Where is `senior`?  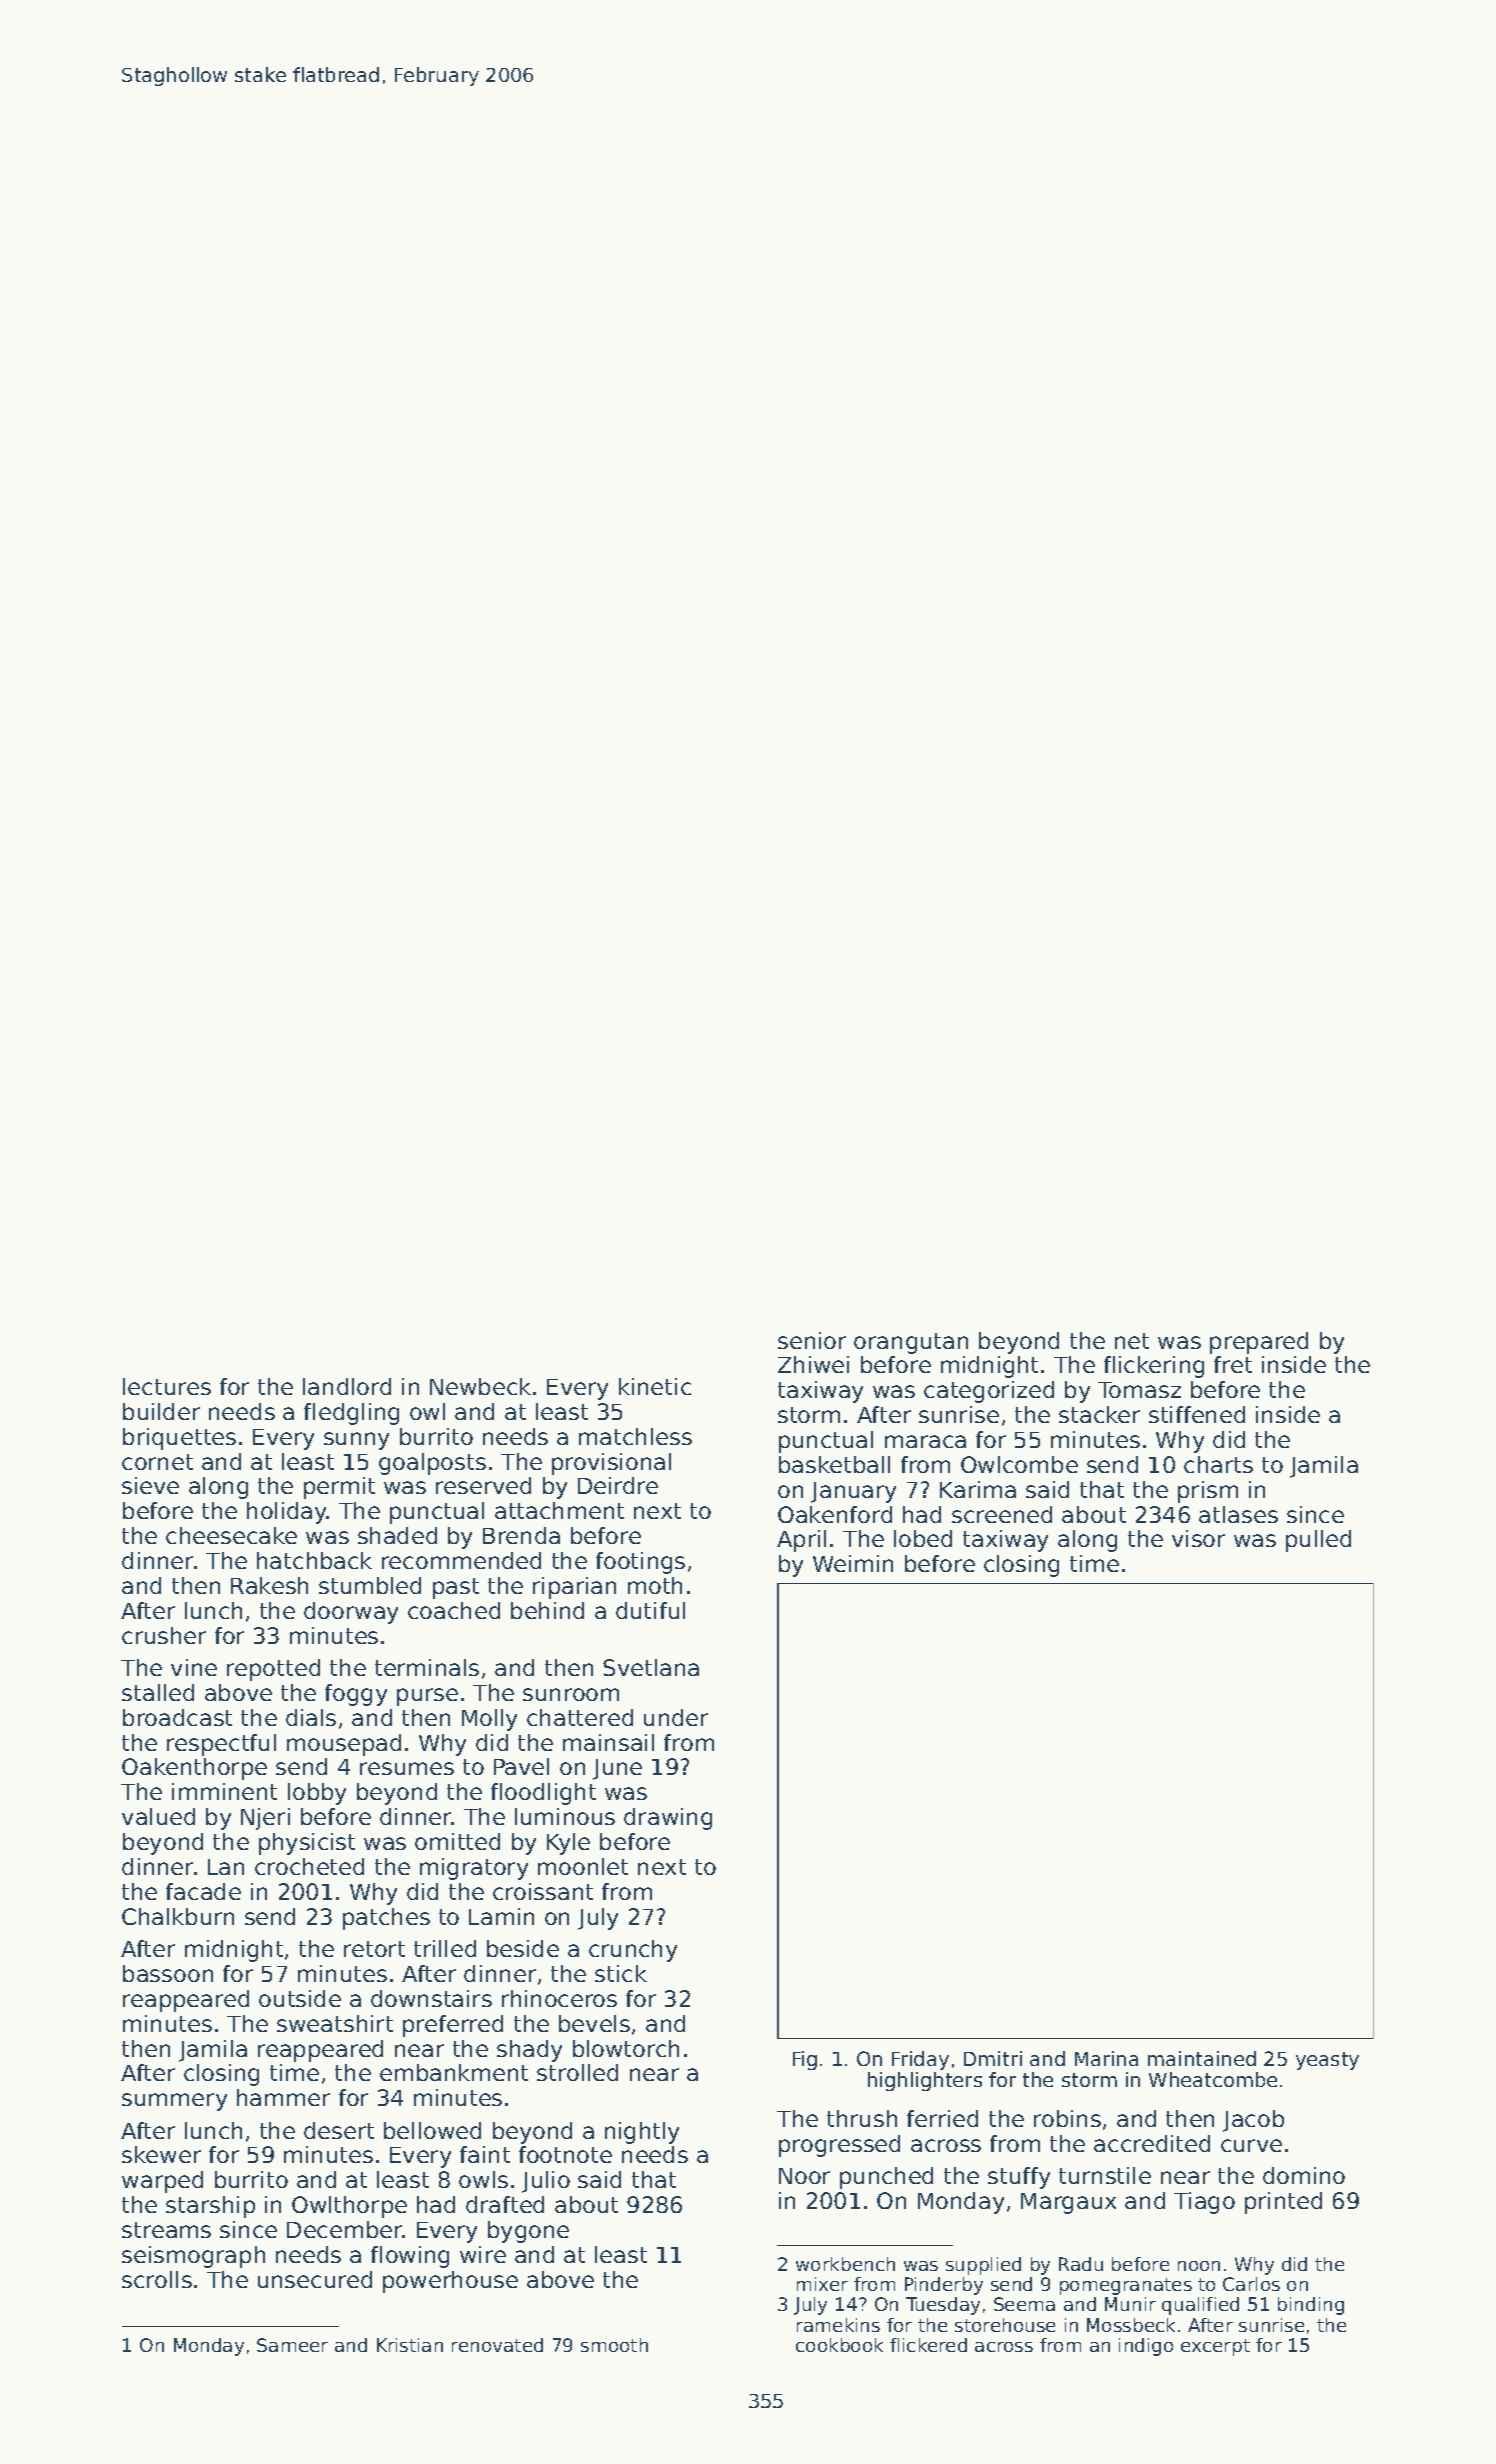
senior is located at coordinates (812, 1340).
